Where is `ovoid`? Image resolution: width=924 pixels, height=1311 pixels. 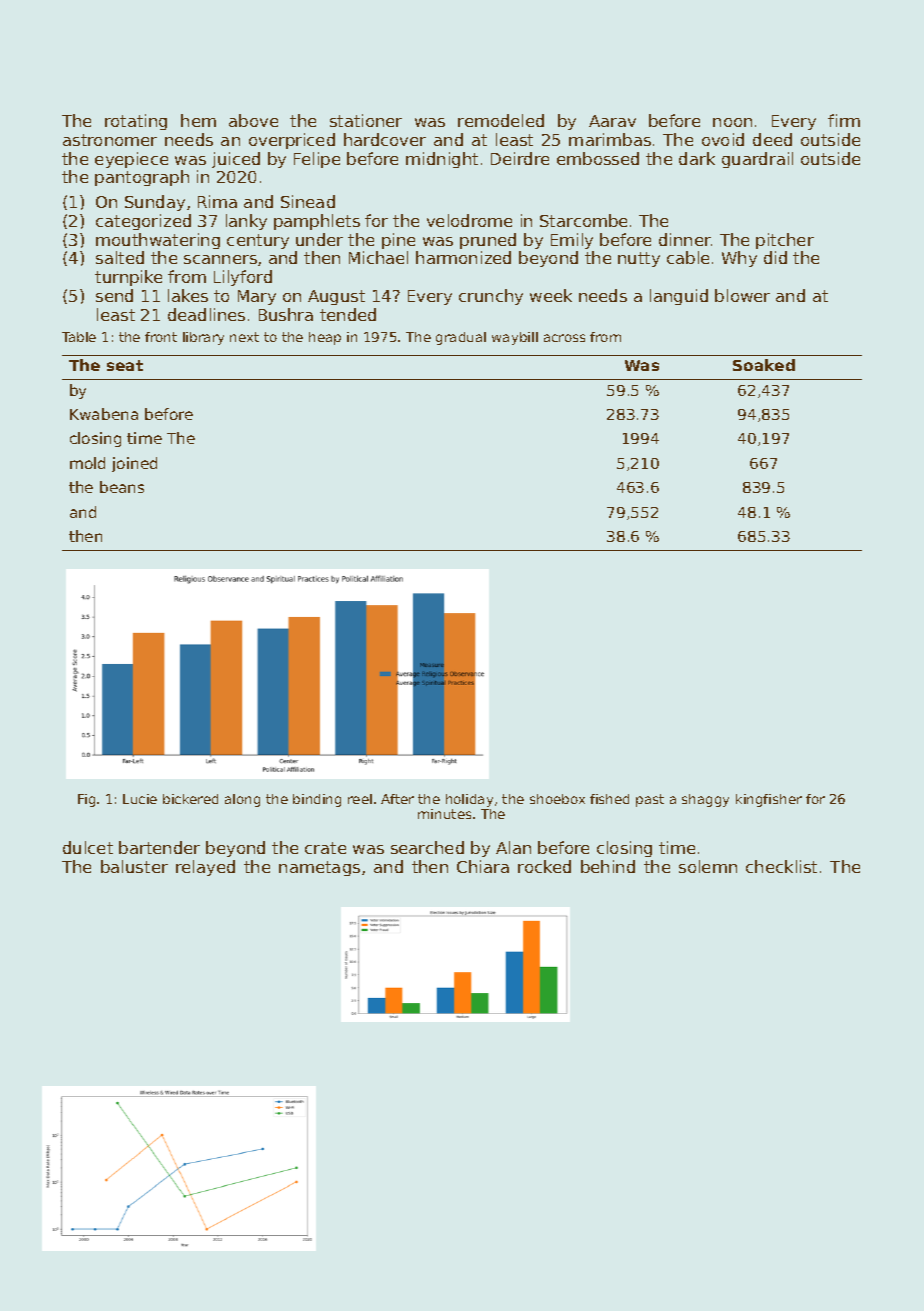
ovoid is located at coordinates (723, 139).
